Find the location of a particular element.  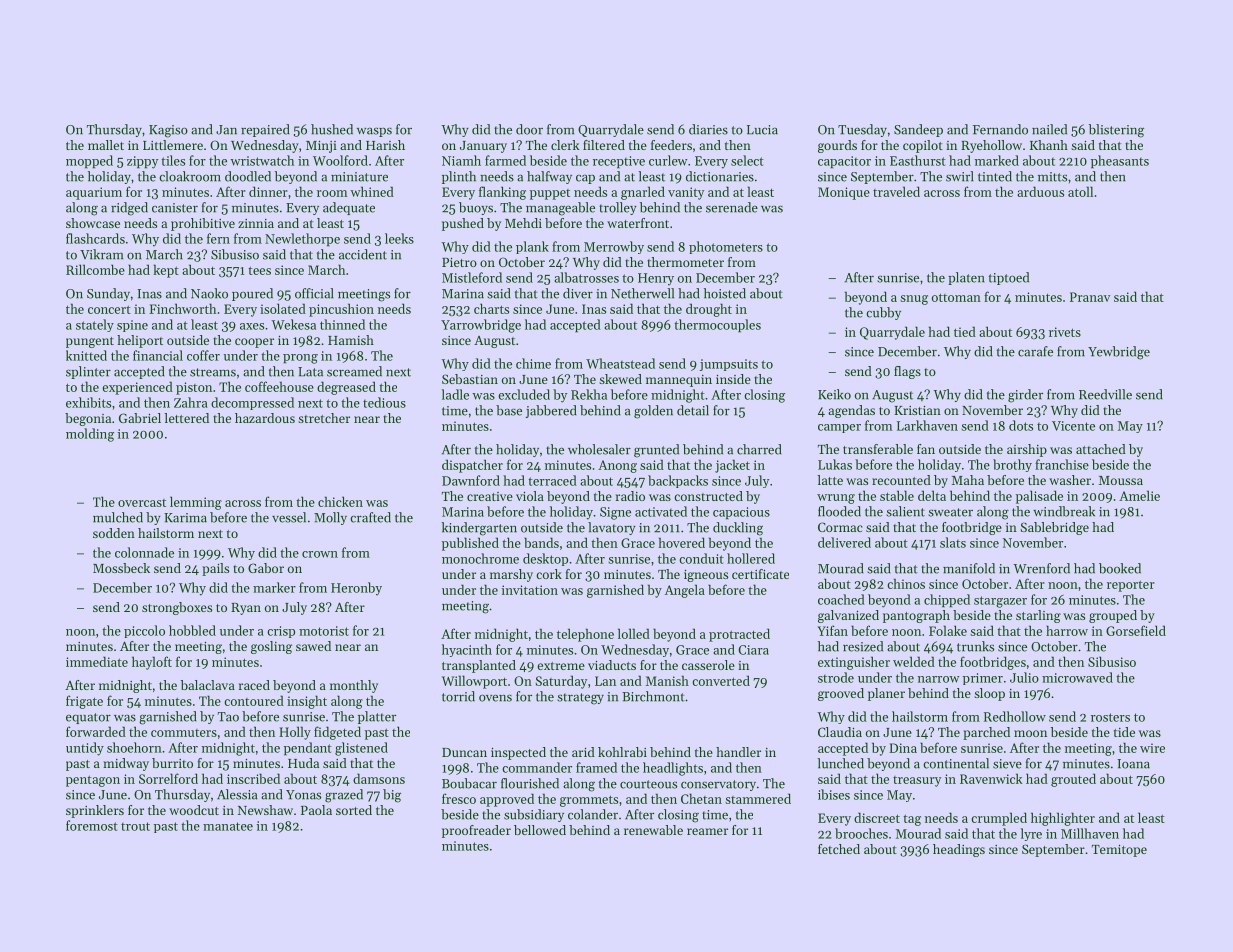

arduous is located at coordinates (1040, 191).
